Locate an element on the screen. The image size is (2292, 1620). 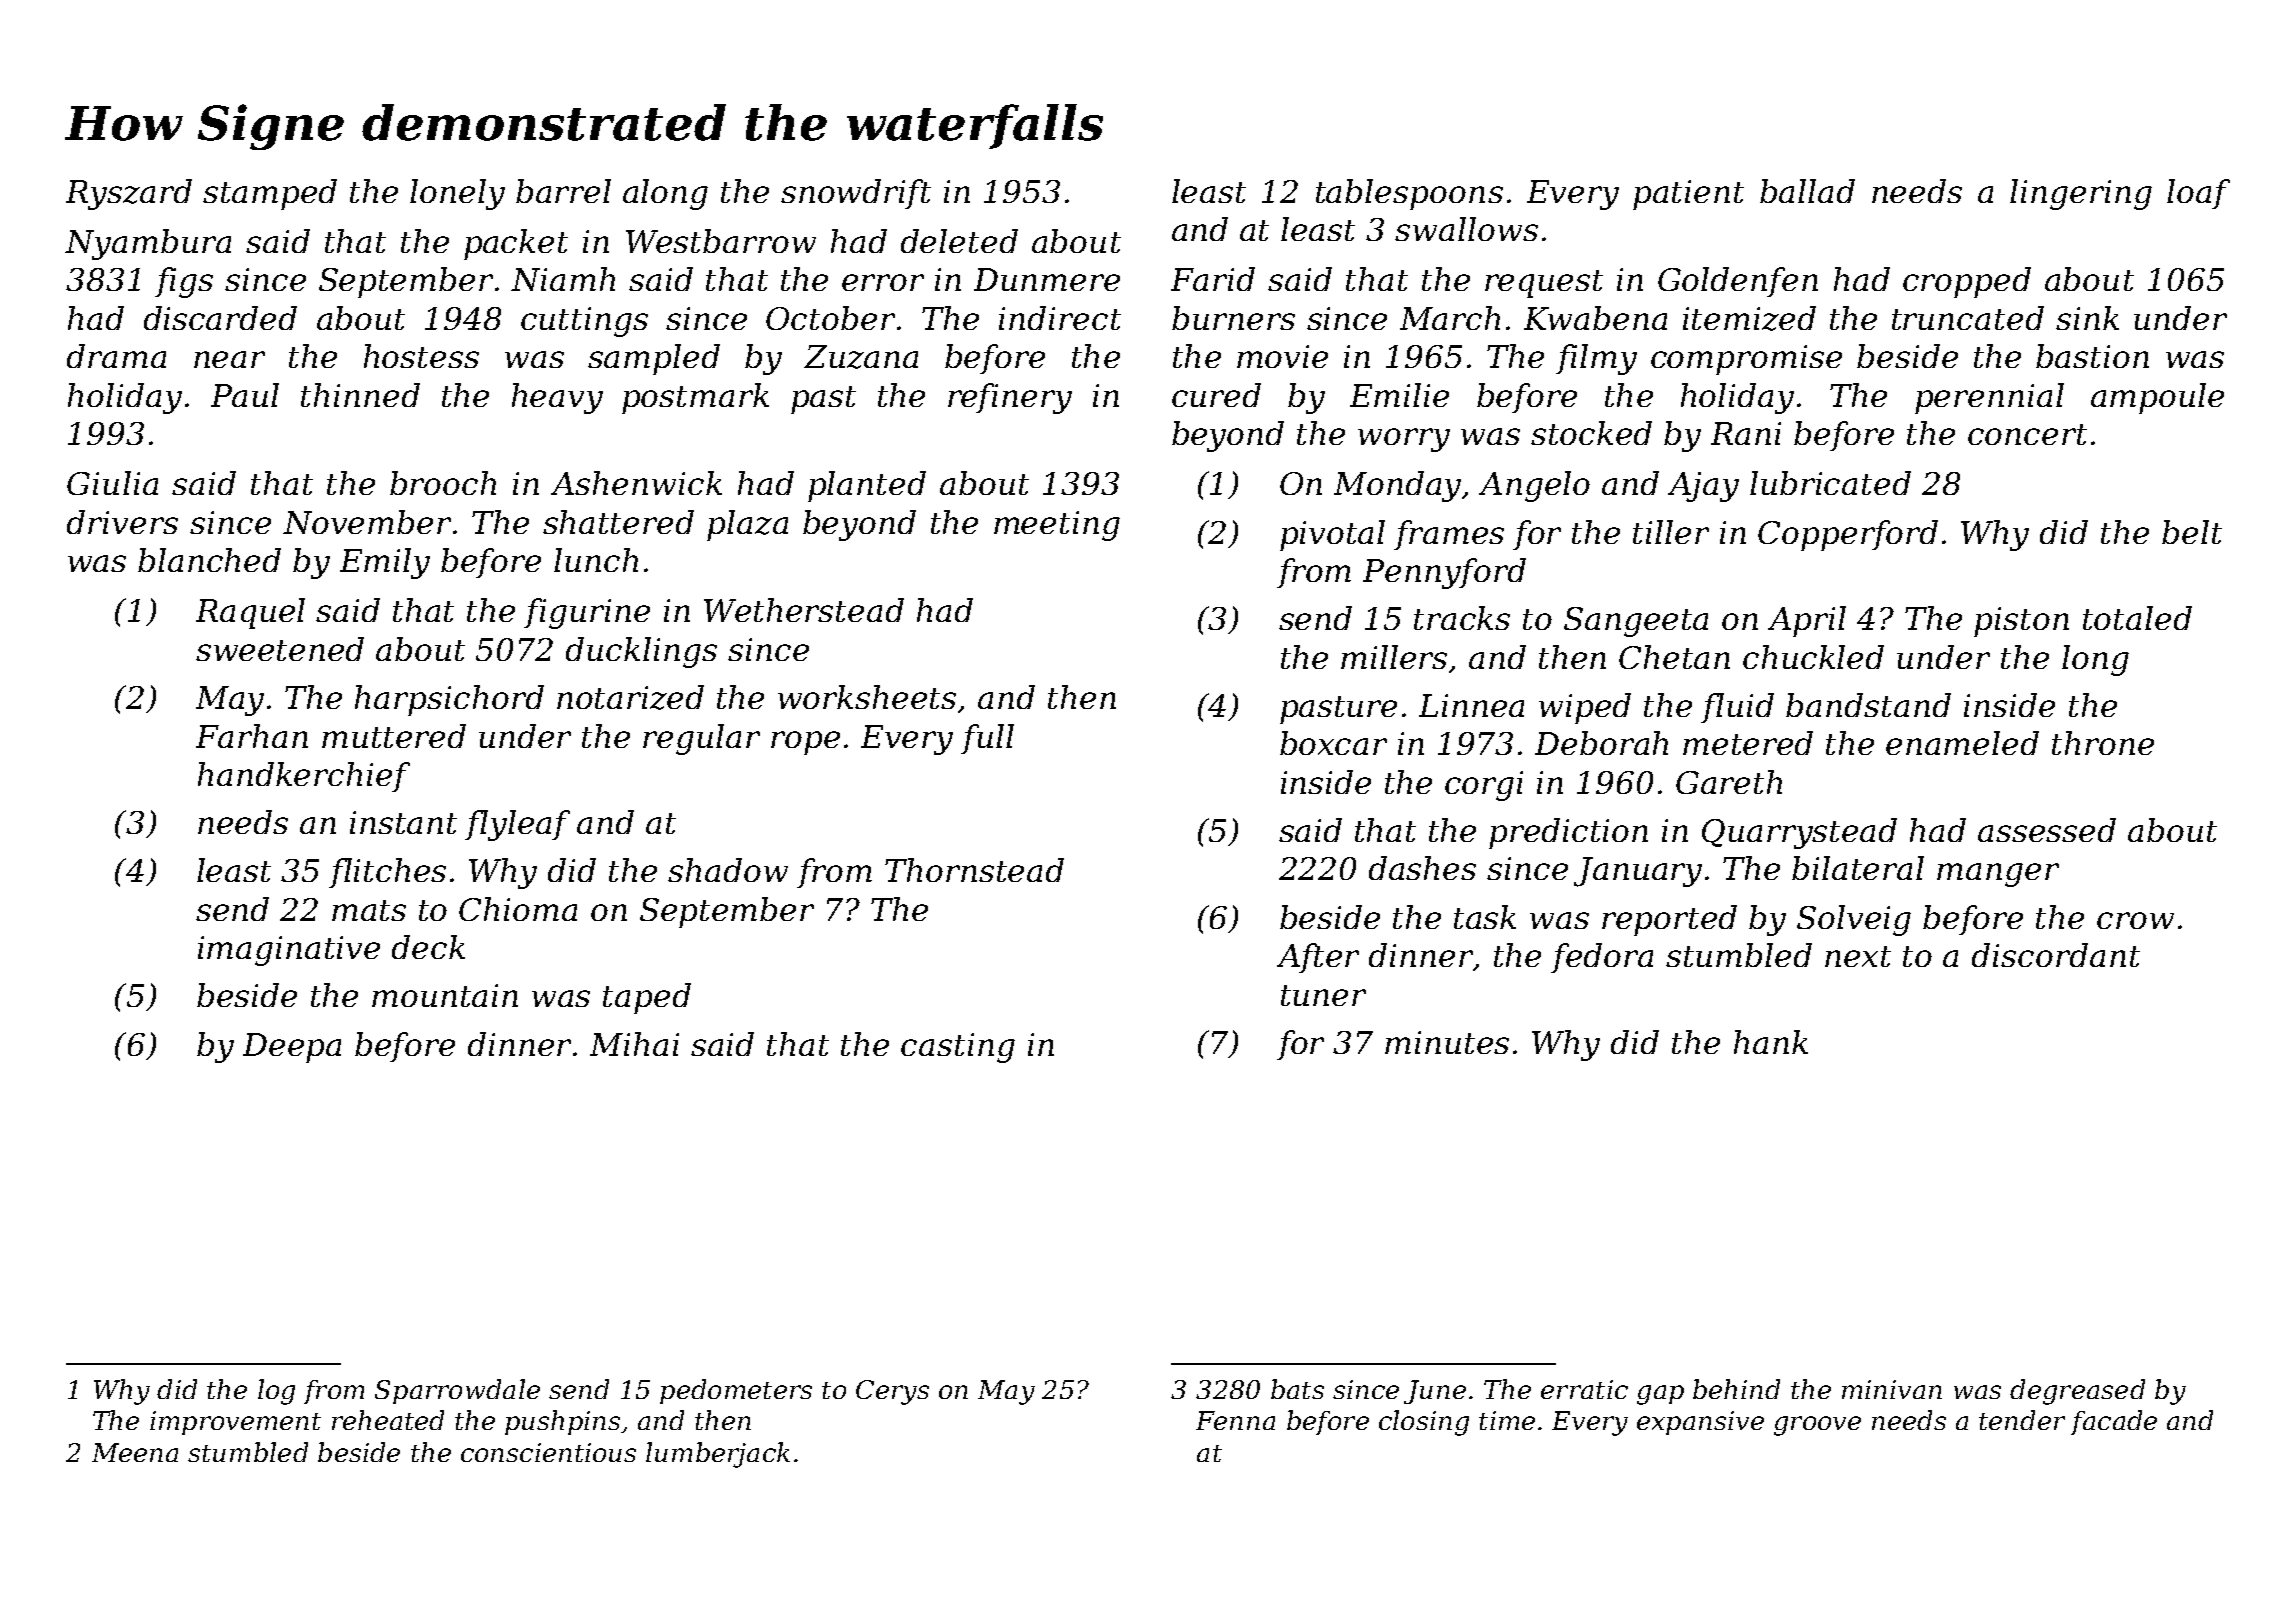
casting is located at coordinates (958, 1048).
